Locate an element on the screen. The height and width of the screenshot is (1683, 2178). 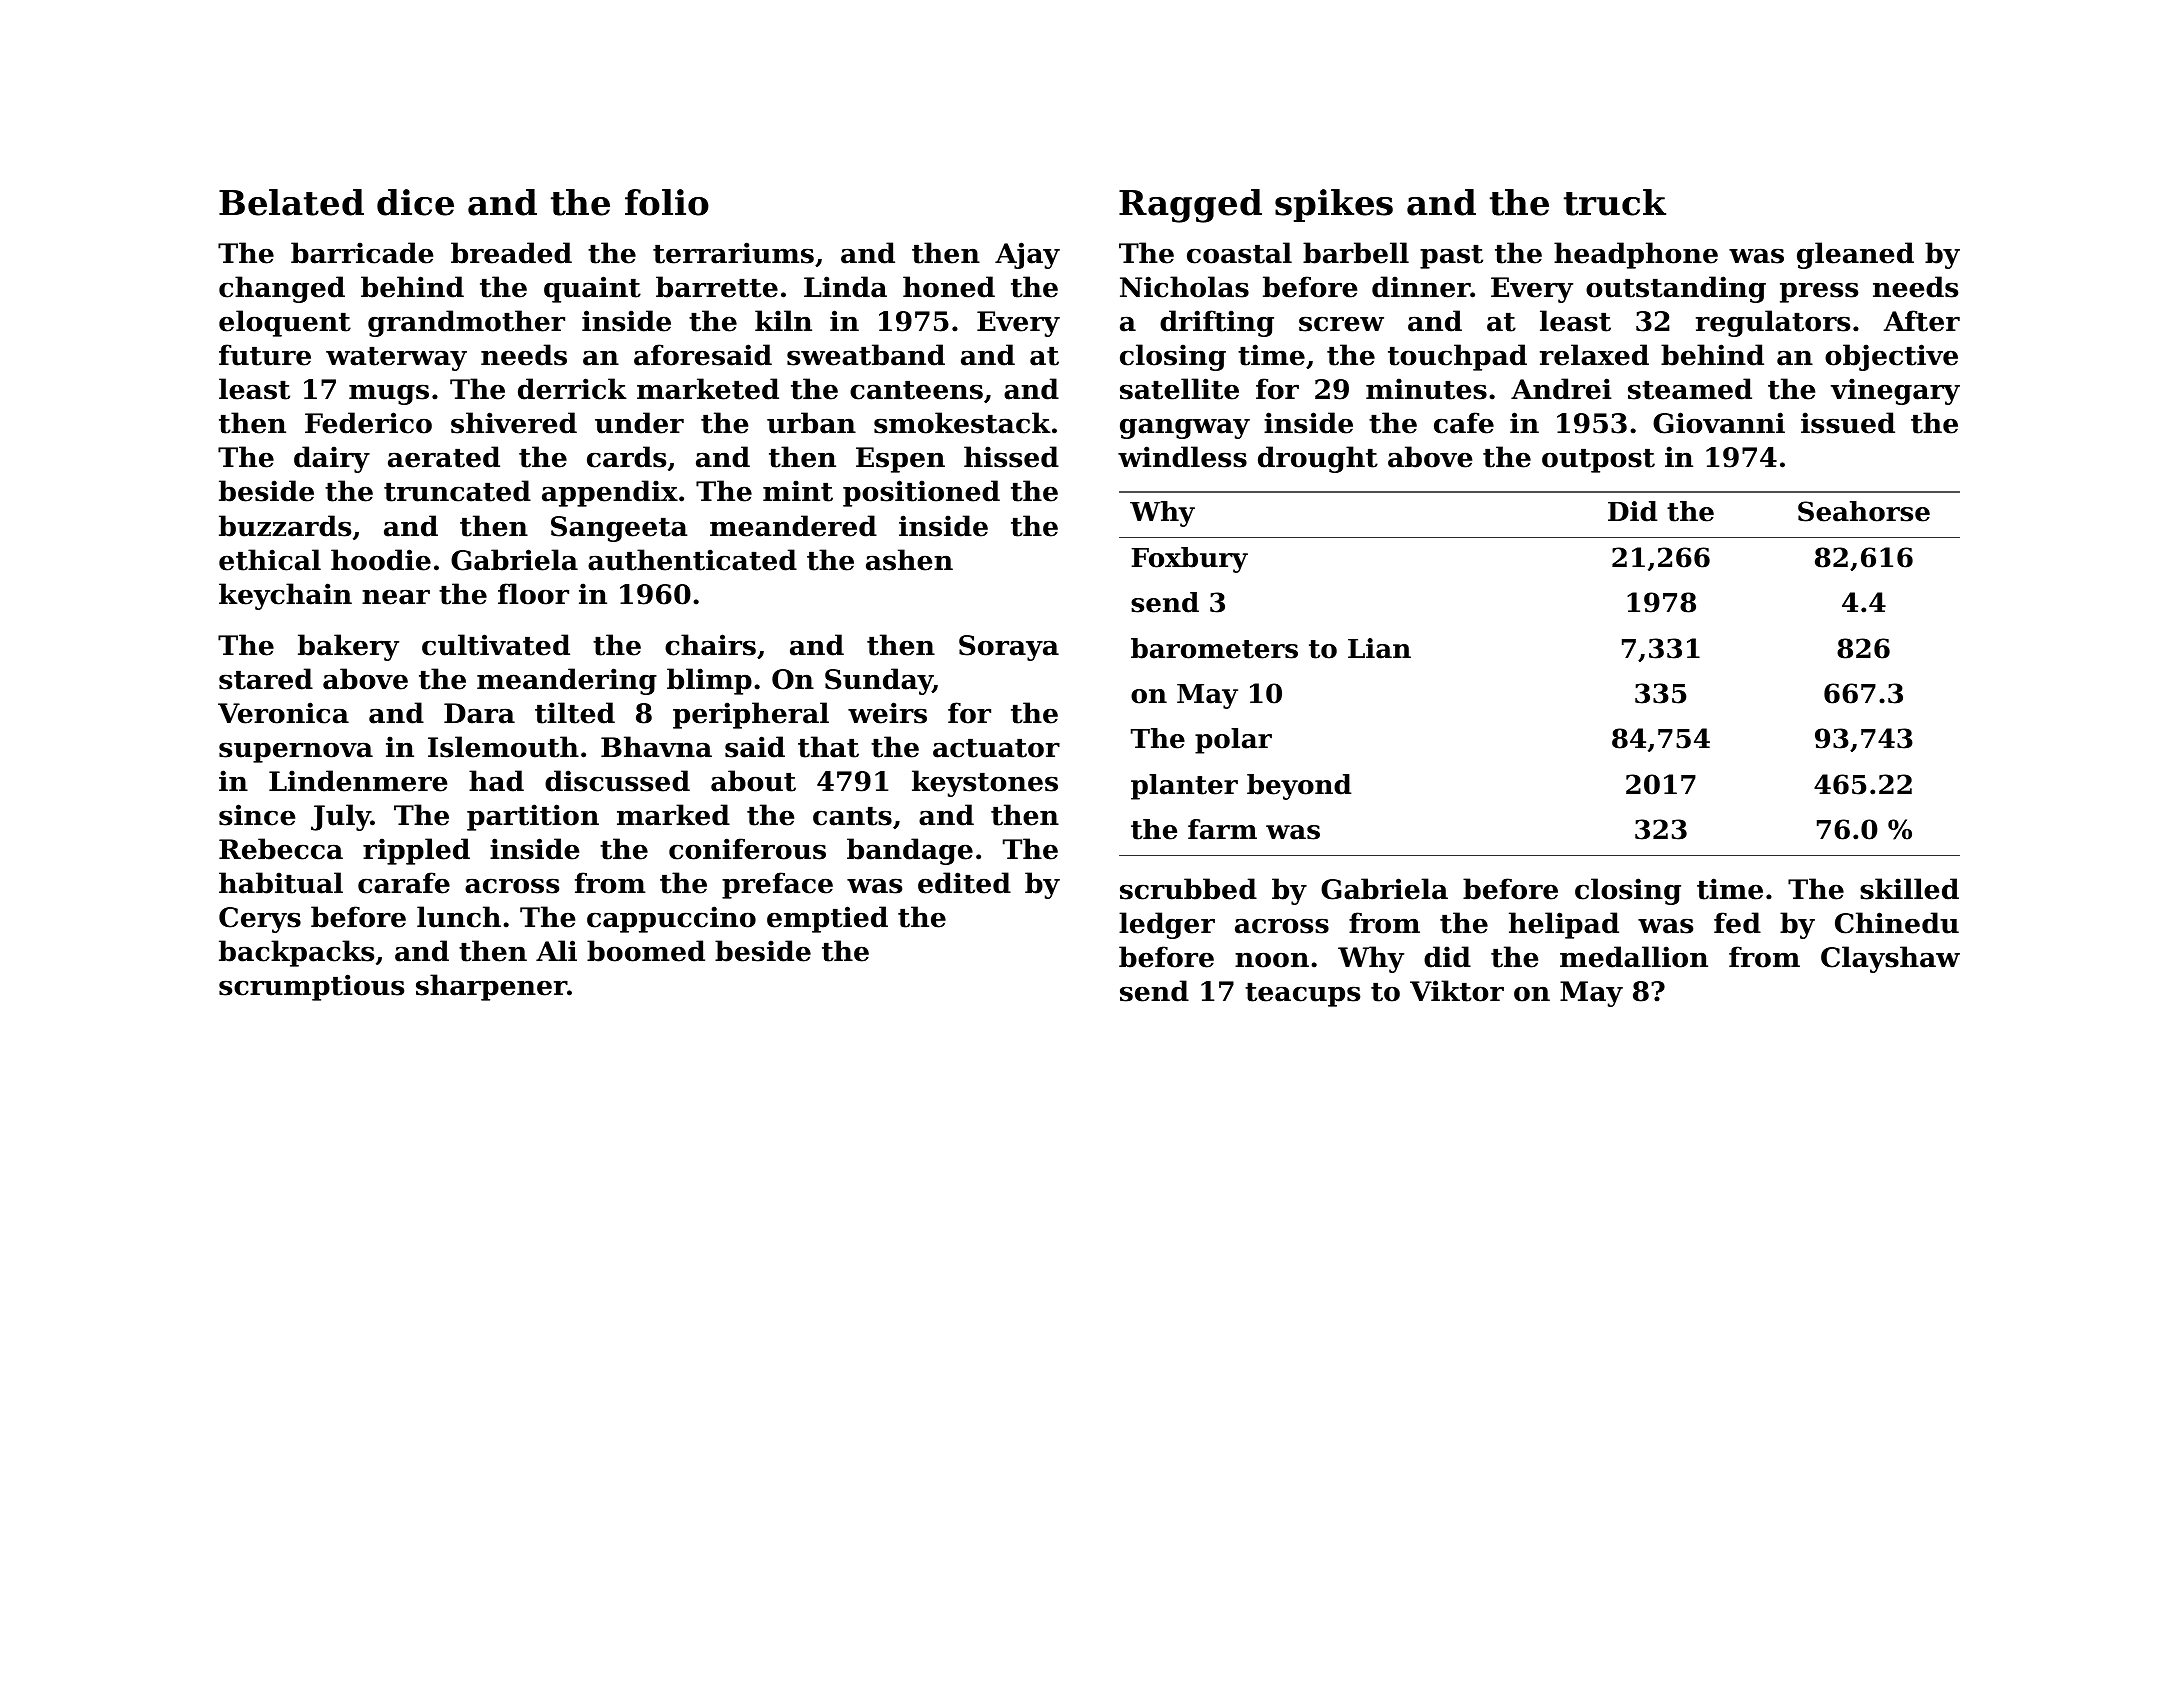
peripheral is located at coordinates (751, 715).
